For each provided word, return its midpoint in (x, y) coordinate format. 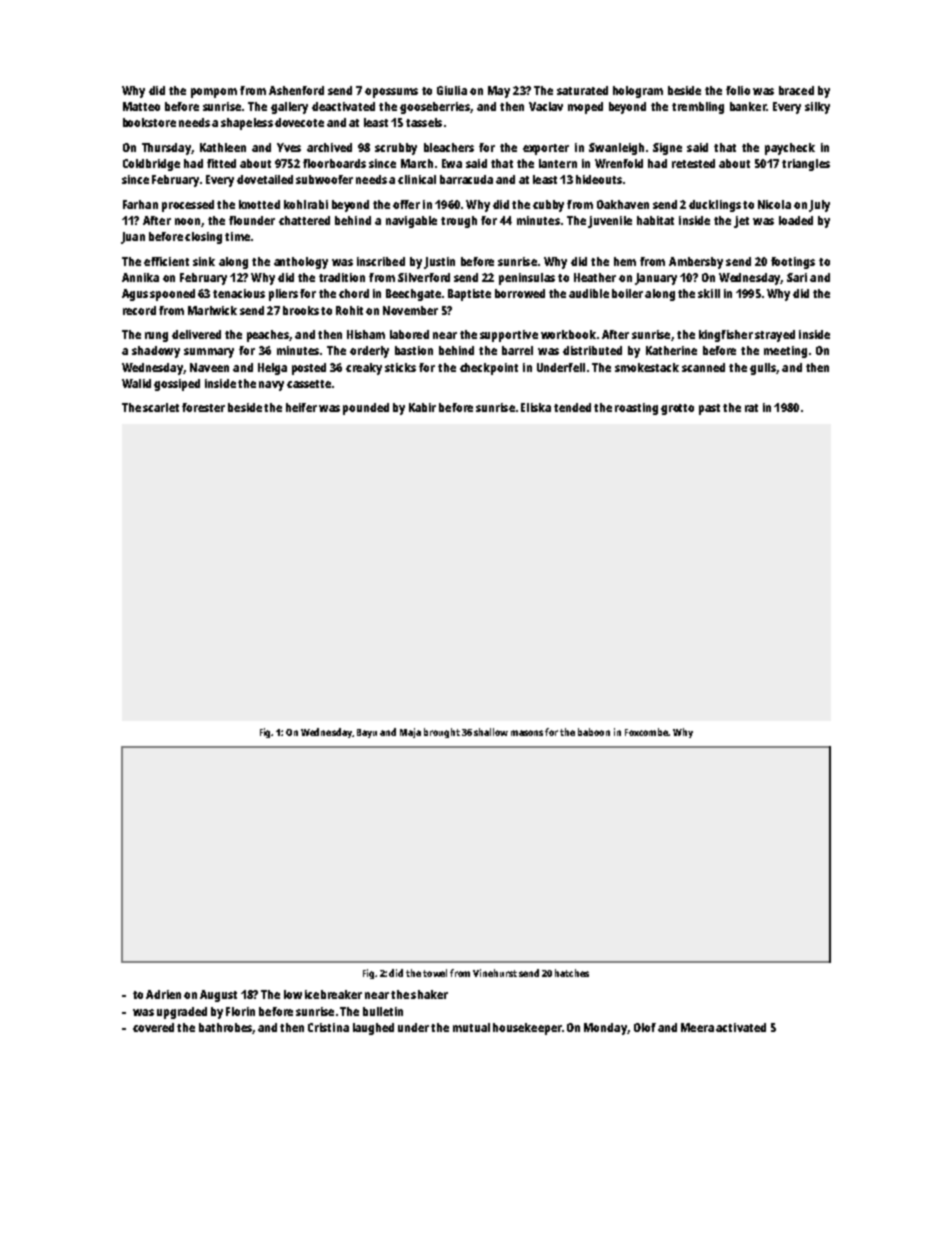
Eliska (536, 407)
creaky (364, 369)
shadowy (156, 352)
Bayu (367, 733)
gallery (289, 108)
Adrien (163, 994)
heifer (301, 407)
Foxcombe (647, 732)
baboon (594, 732)
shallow (491, 732)
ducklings (715, 206)
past (709, 409)
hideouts (599, 179)
